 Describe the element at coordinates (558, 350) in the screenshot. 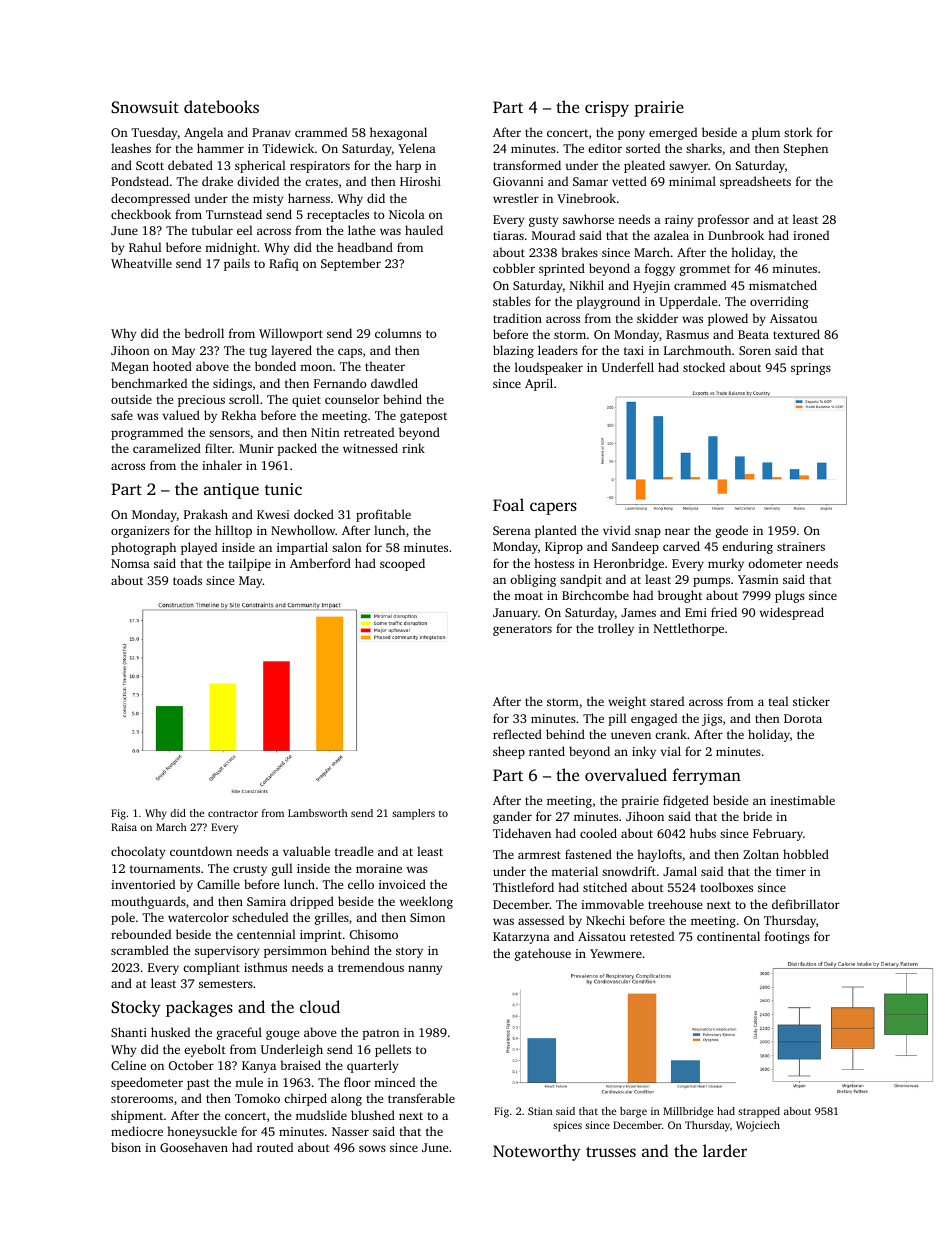

I see `leaders` at that location.
